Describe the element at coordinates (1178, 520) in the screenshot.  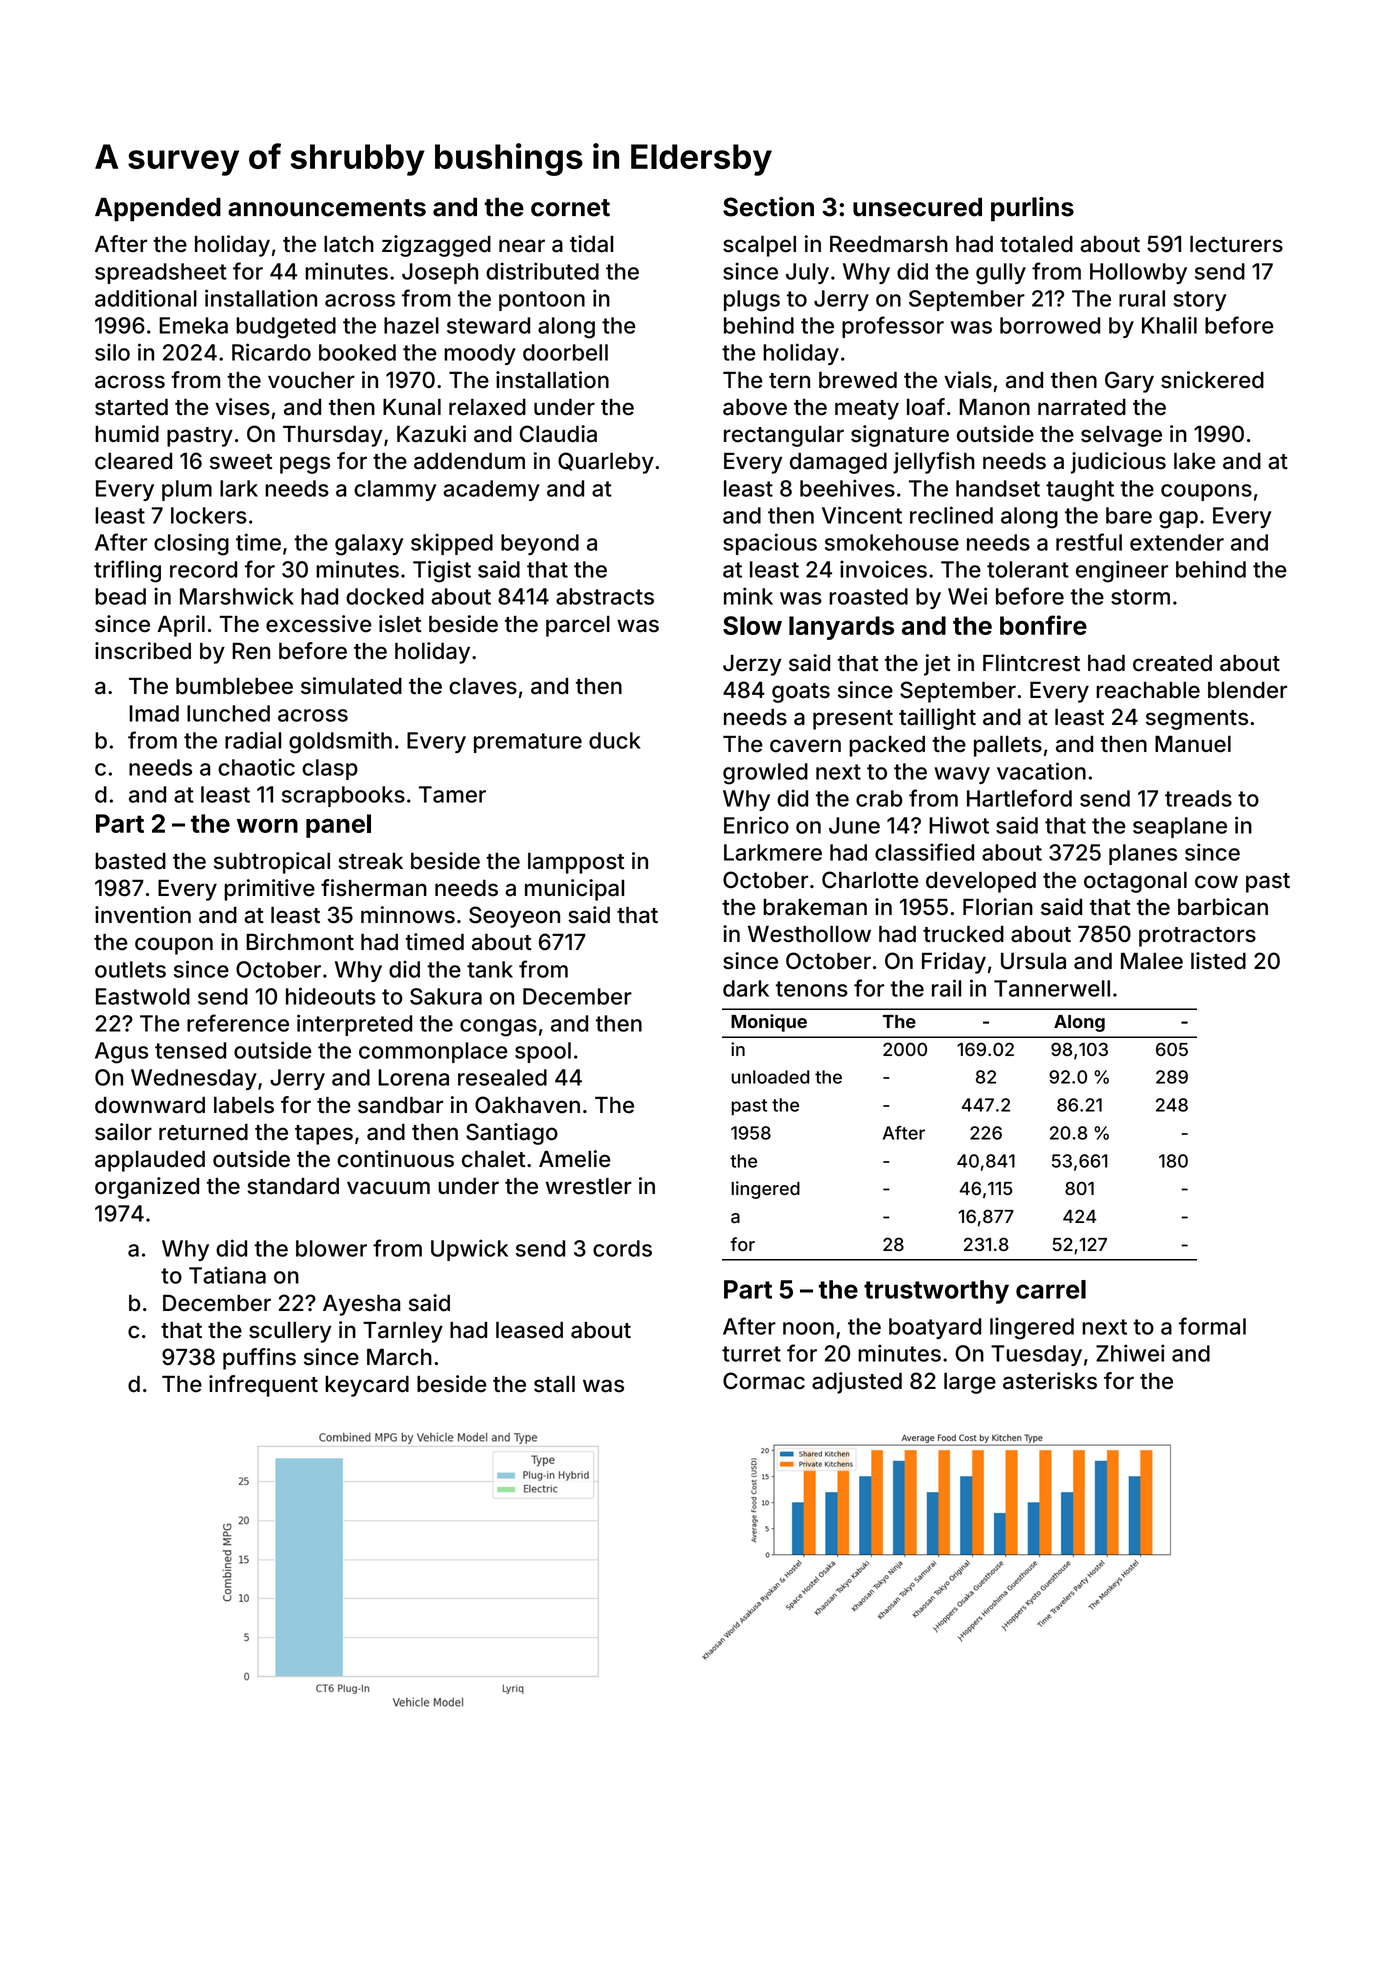
I see `gap` at that location.
